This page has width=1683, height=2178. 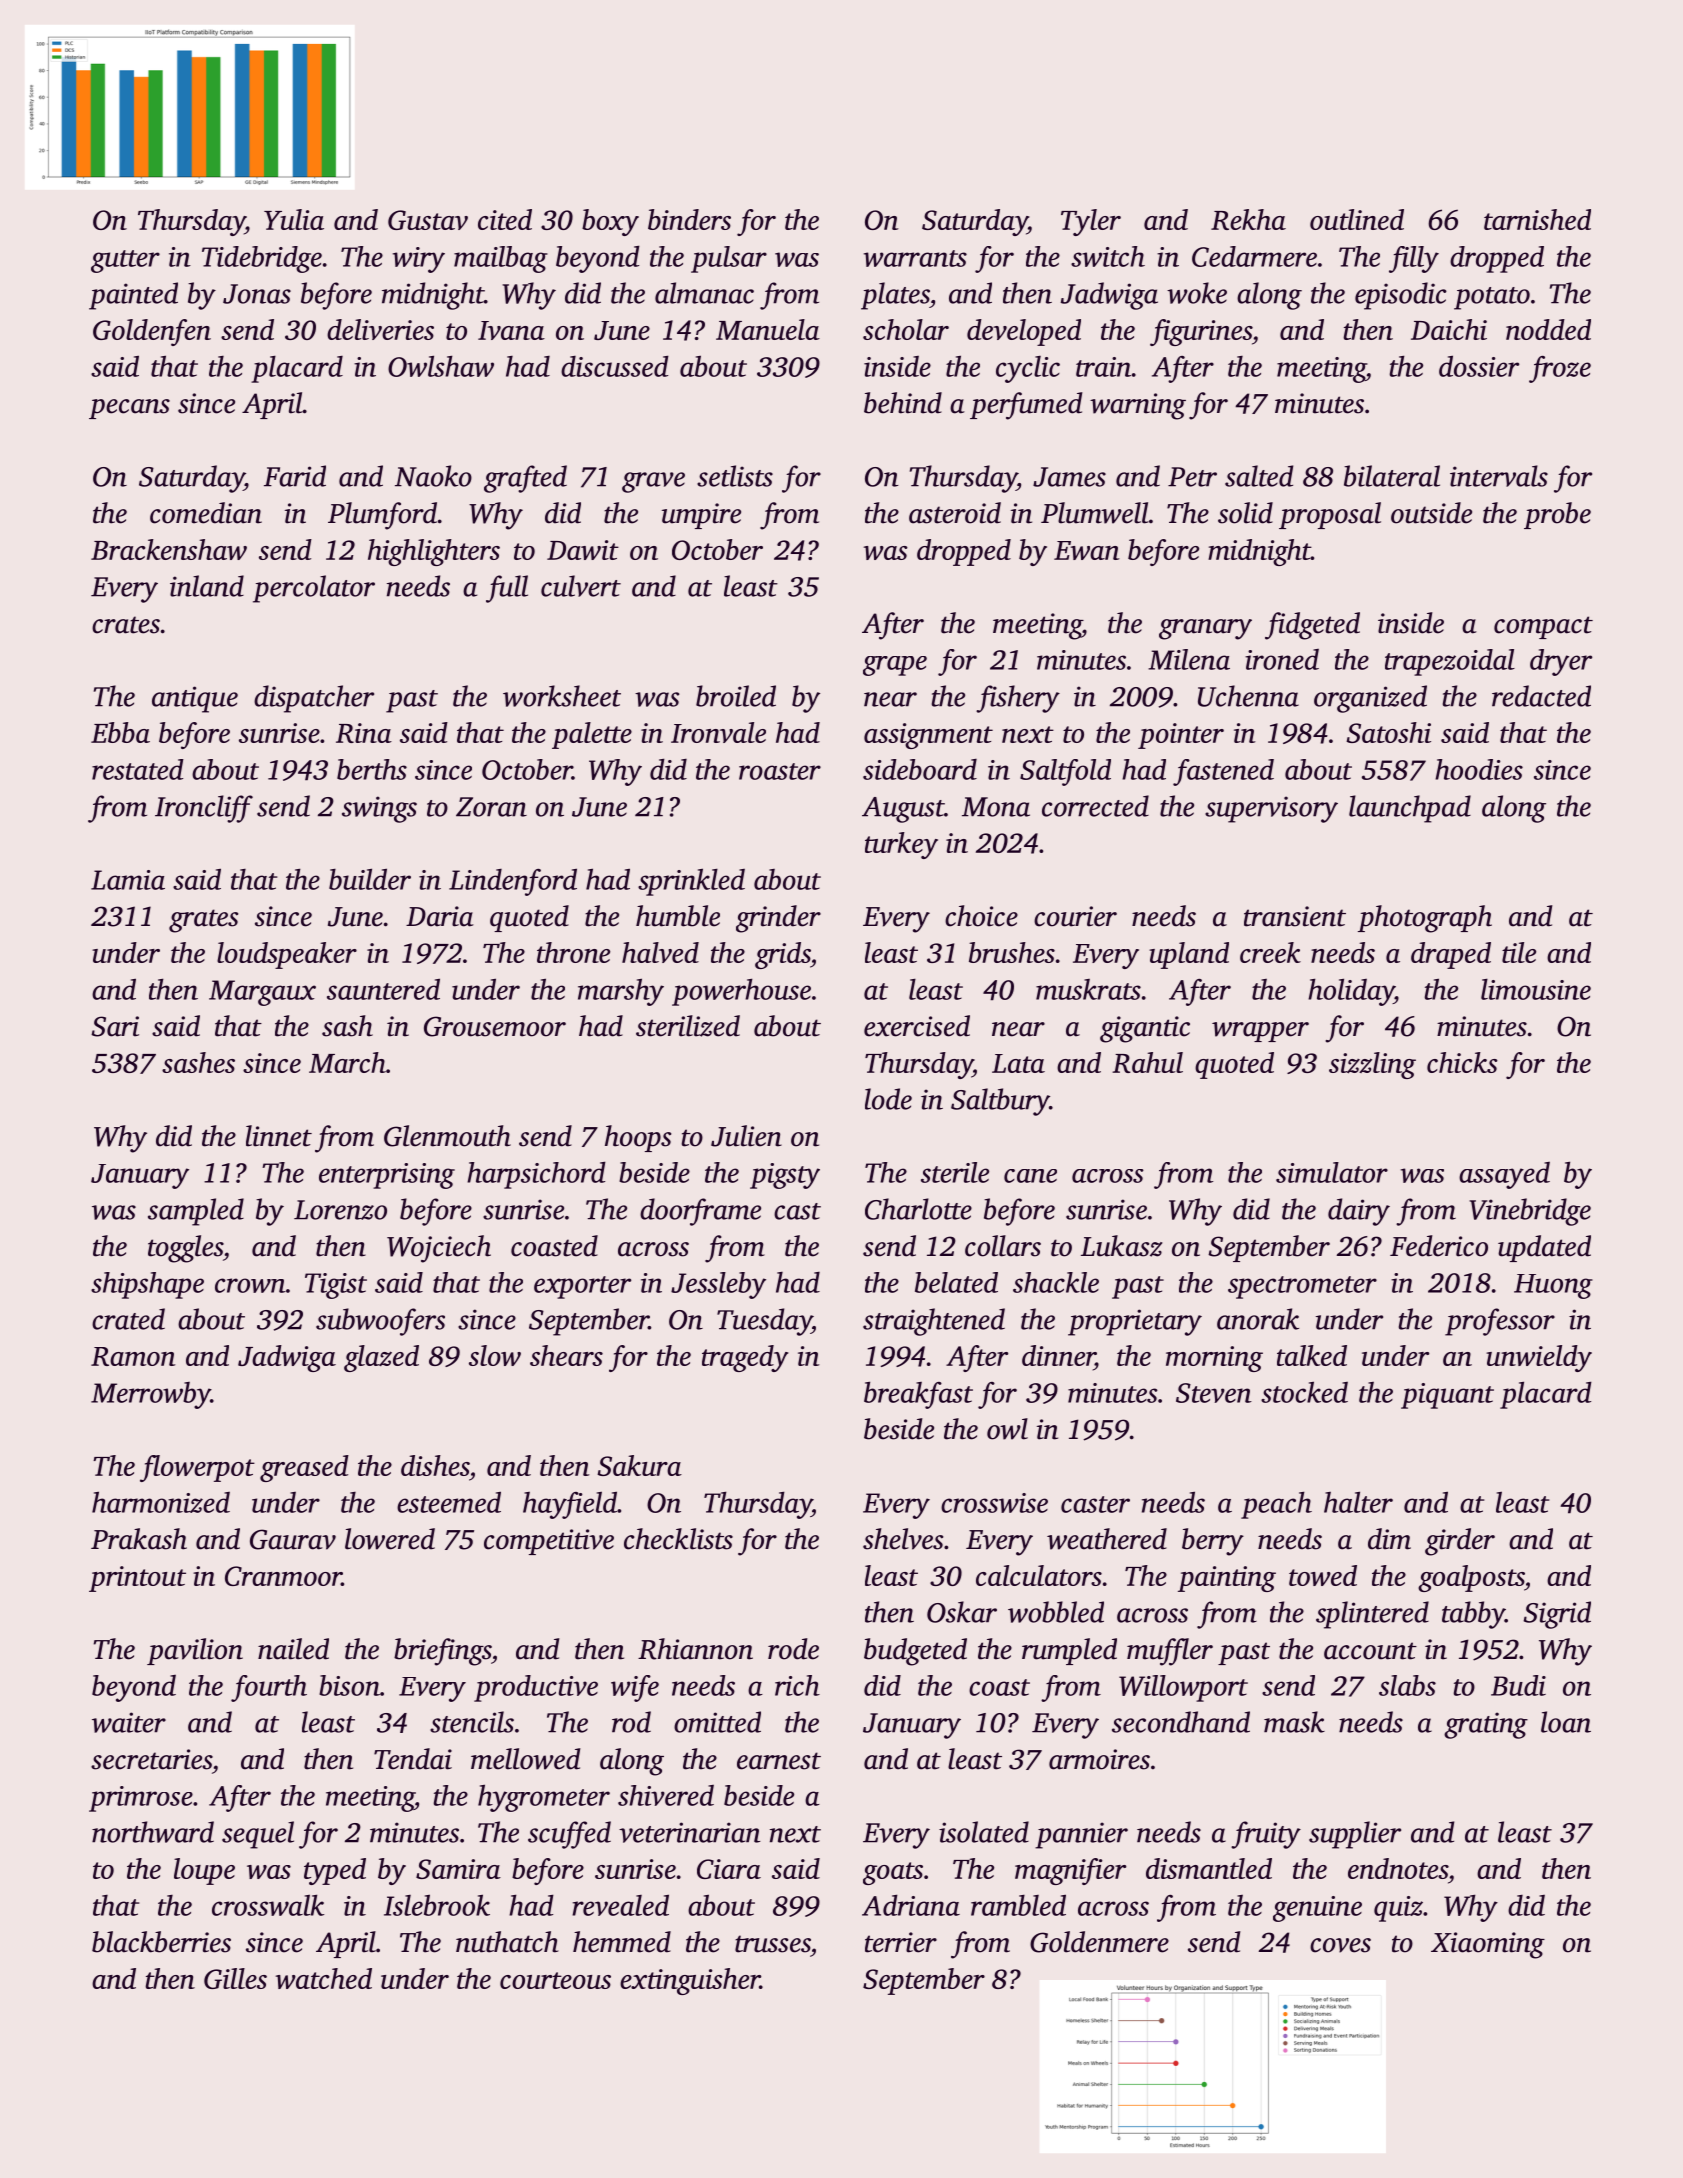 What do you see at coordinates (1214, 1359) in the page?
I see `morning` at bounding box center [1214, 1359].
